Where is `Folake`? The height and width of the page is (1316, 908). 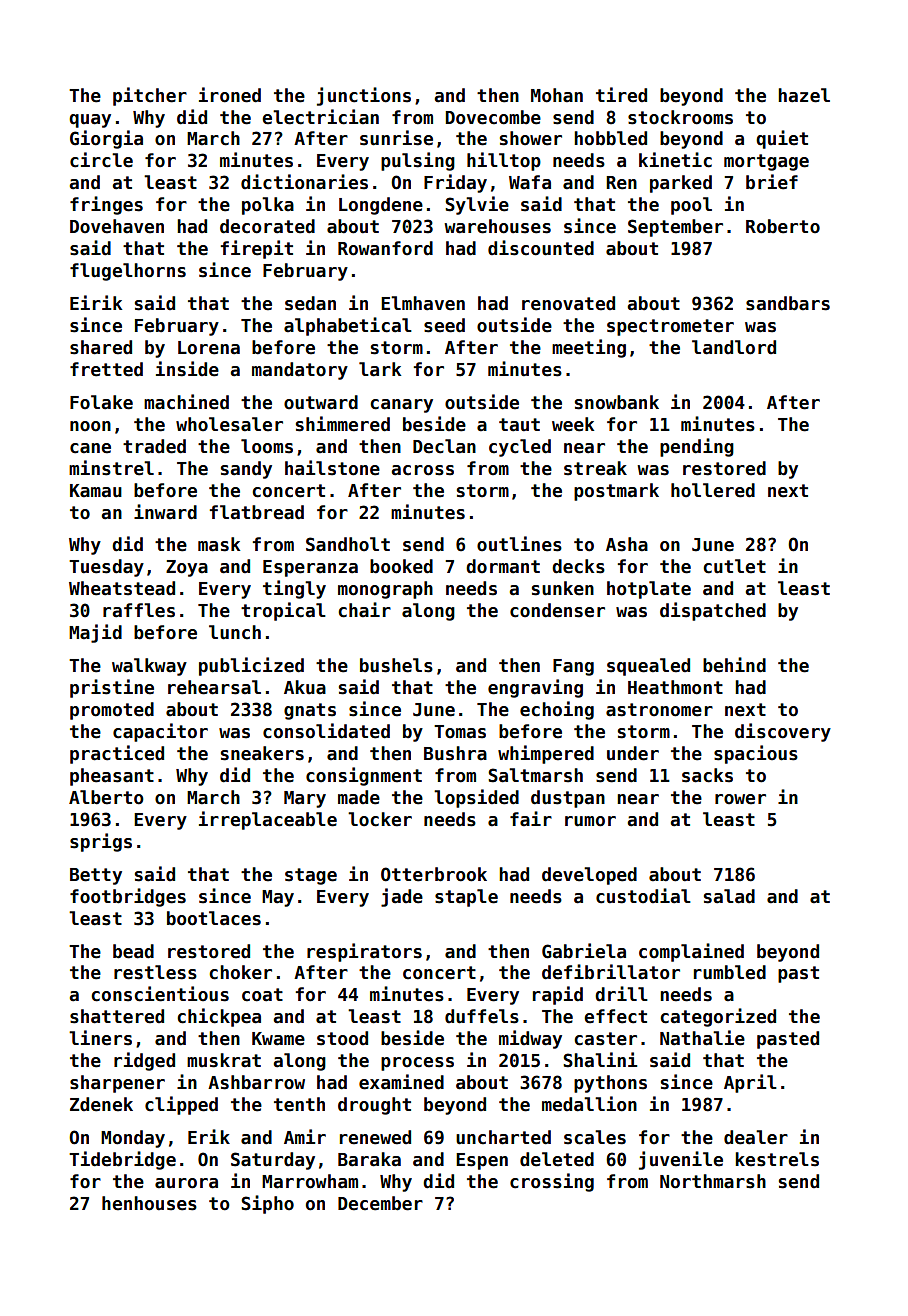 Folake is located at coordinates (101, 402).
